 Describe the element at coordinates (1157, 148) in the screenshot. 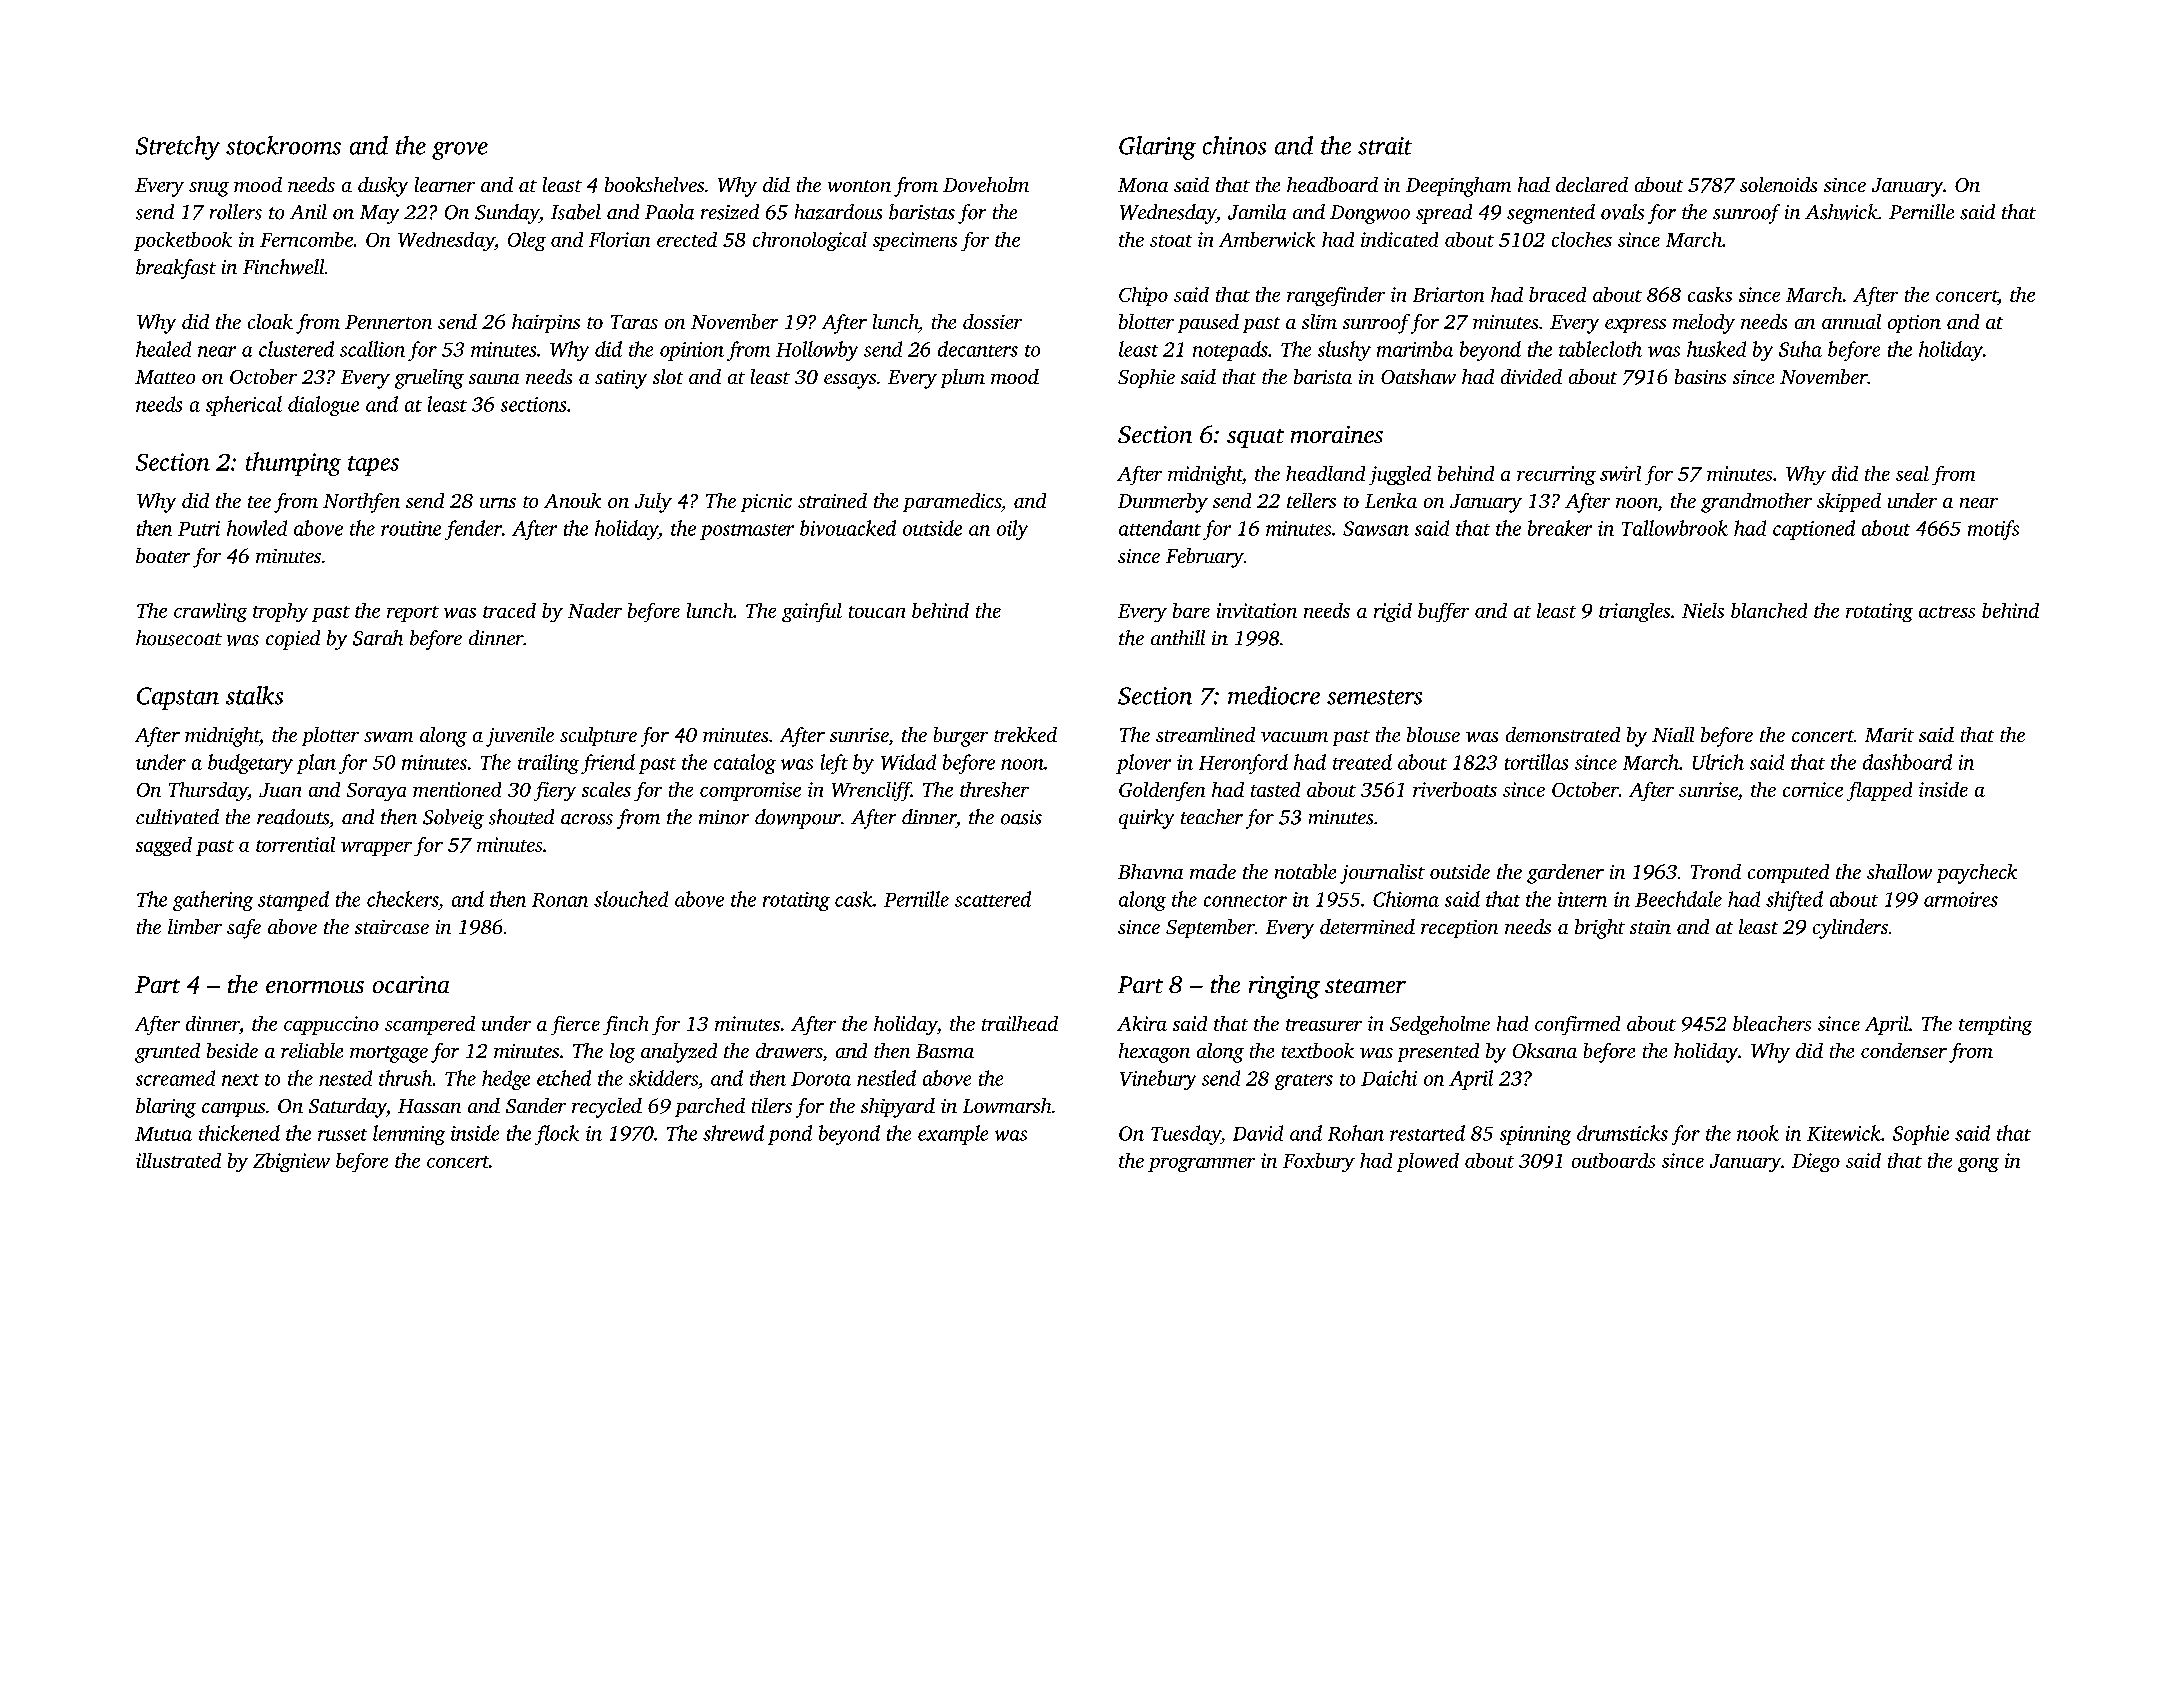

I see `Glaring` at that location.
